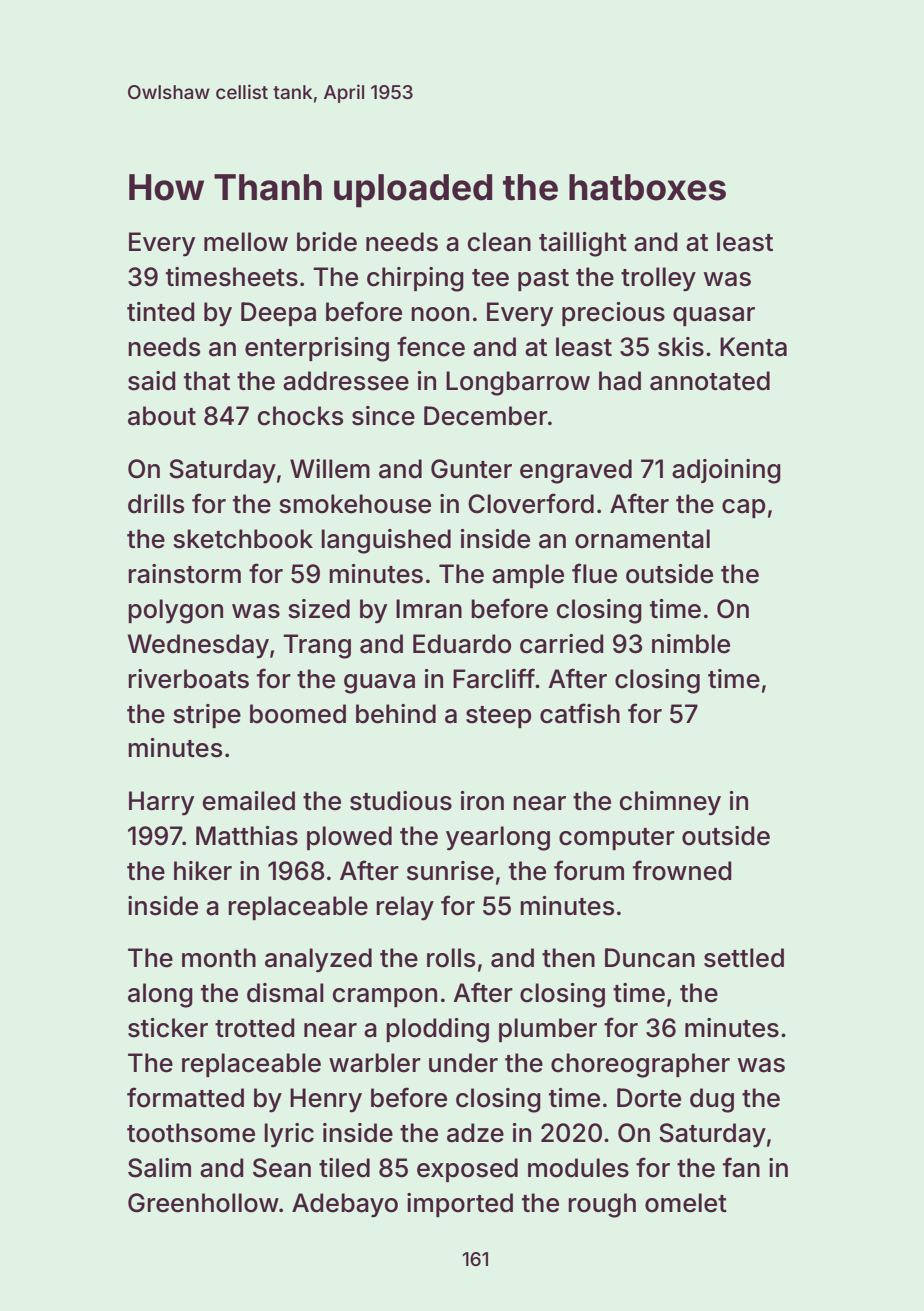  I want to click on sunrise, so click(450, 871).
